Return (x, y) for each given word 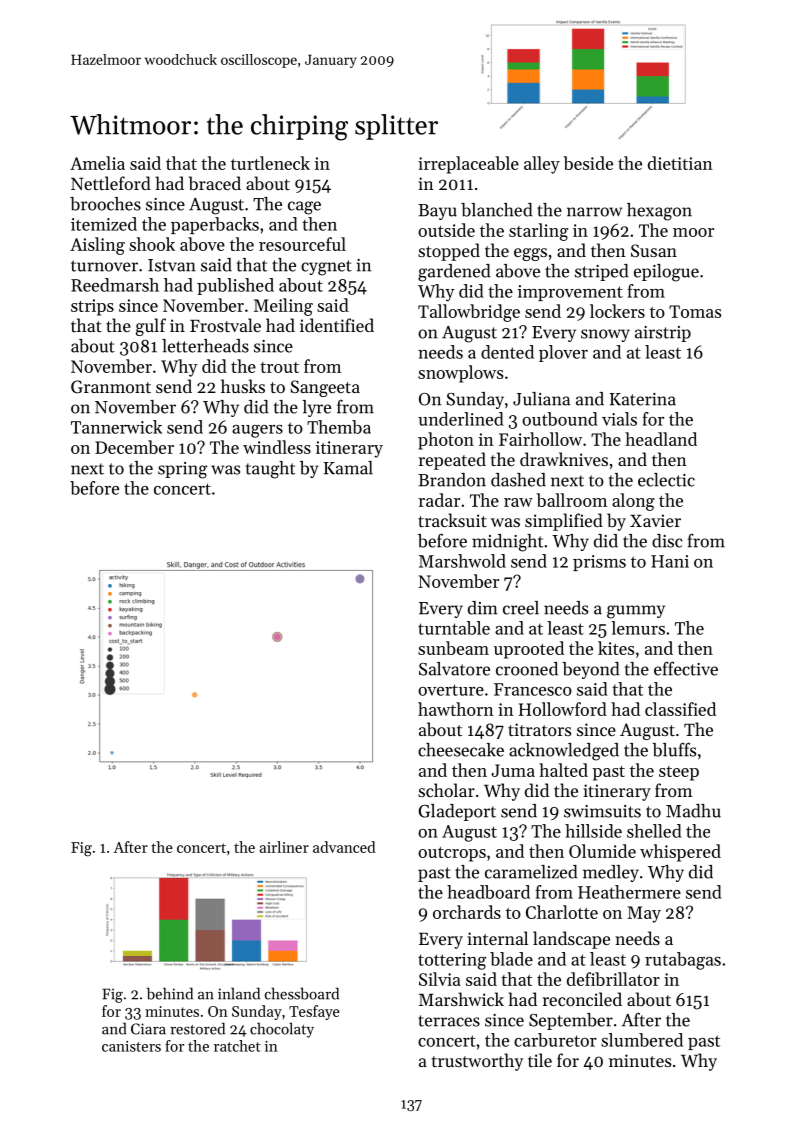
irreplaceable (468, 165)
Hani (670, 561)
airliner (284, 847)
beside (588, 163)
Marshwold (462, 561)
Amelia (97, 163)
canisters (131, 1046)
